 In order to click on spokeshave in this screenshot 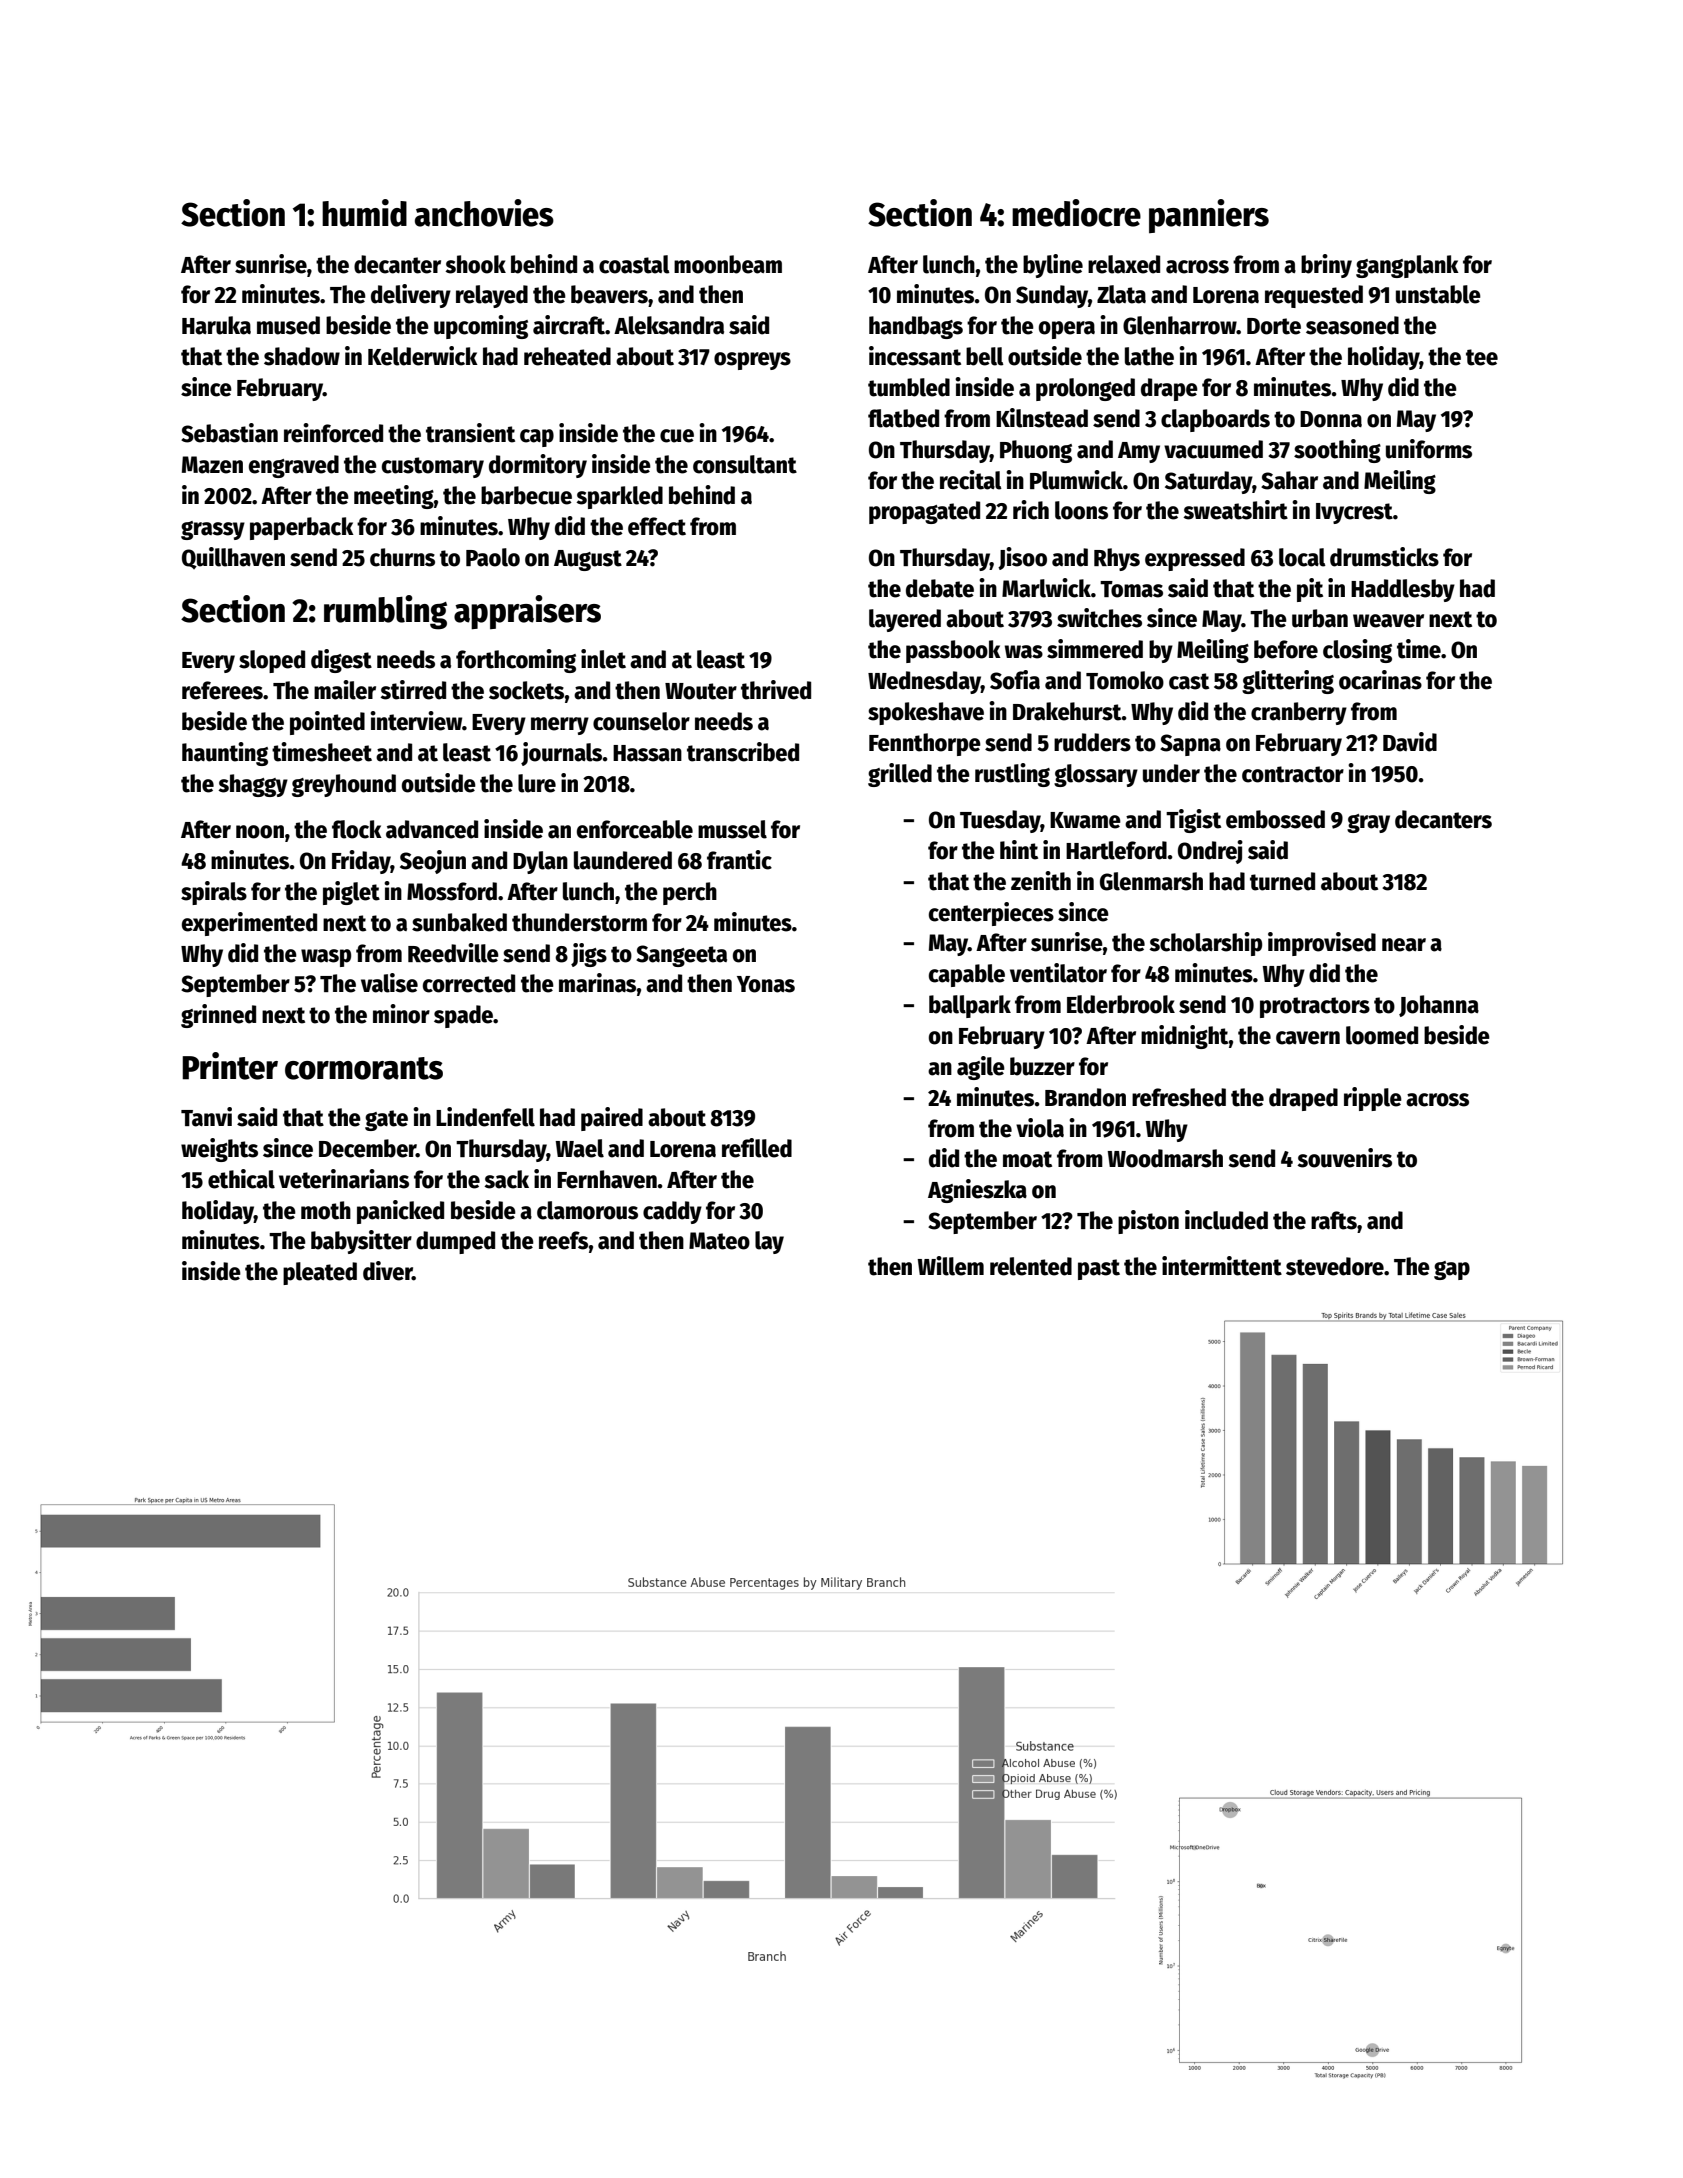, I will do `click(926, 713)`.
